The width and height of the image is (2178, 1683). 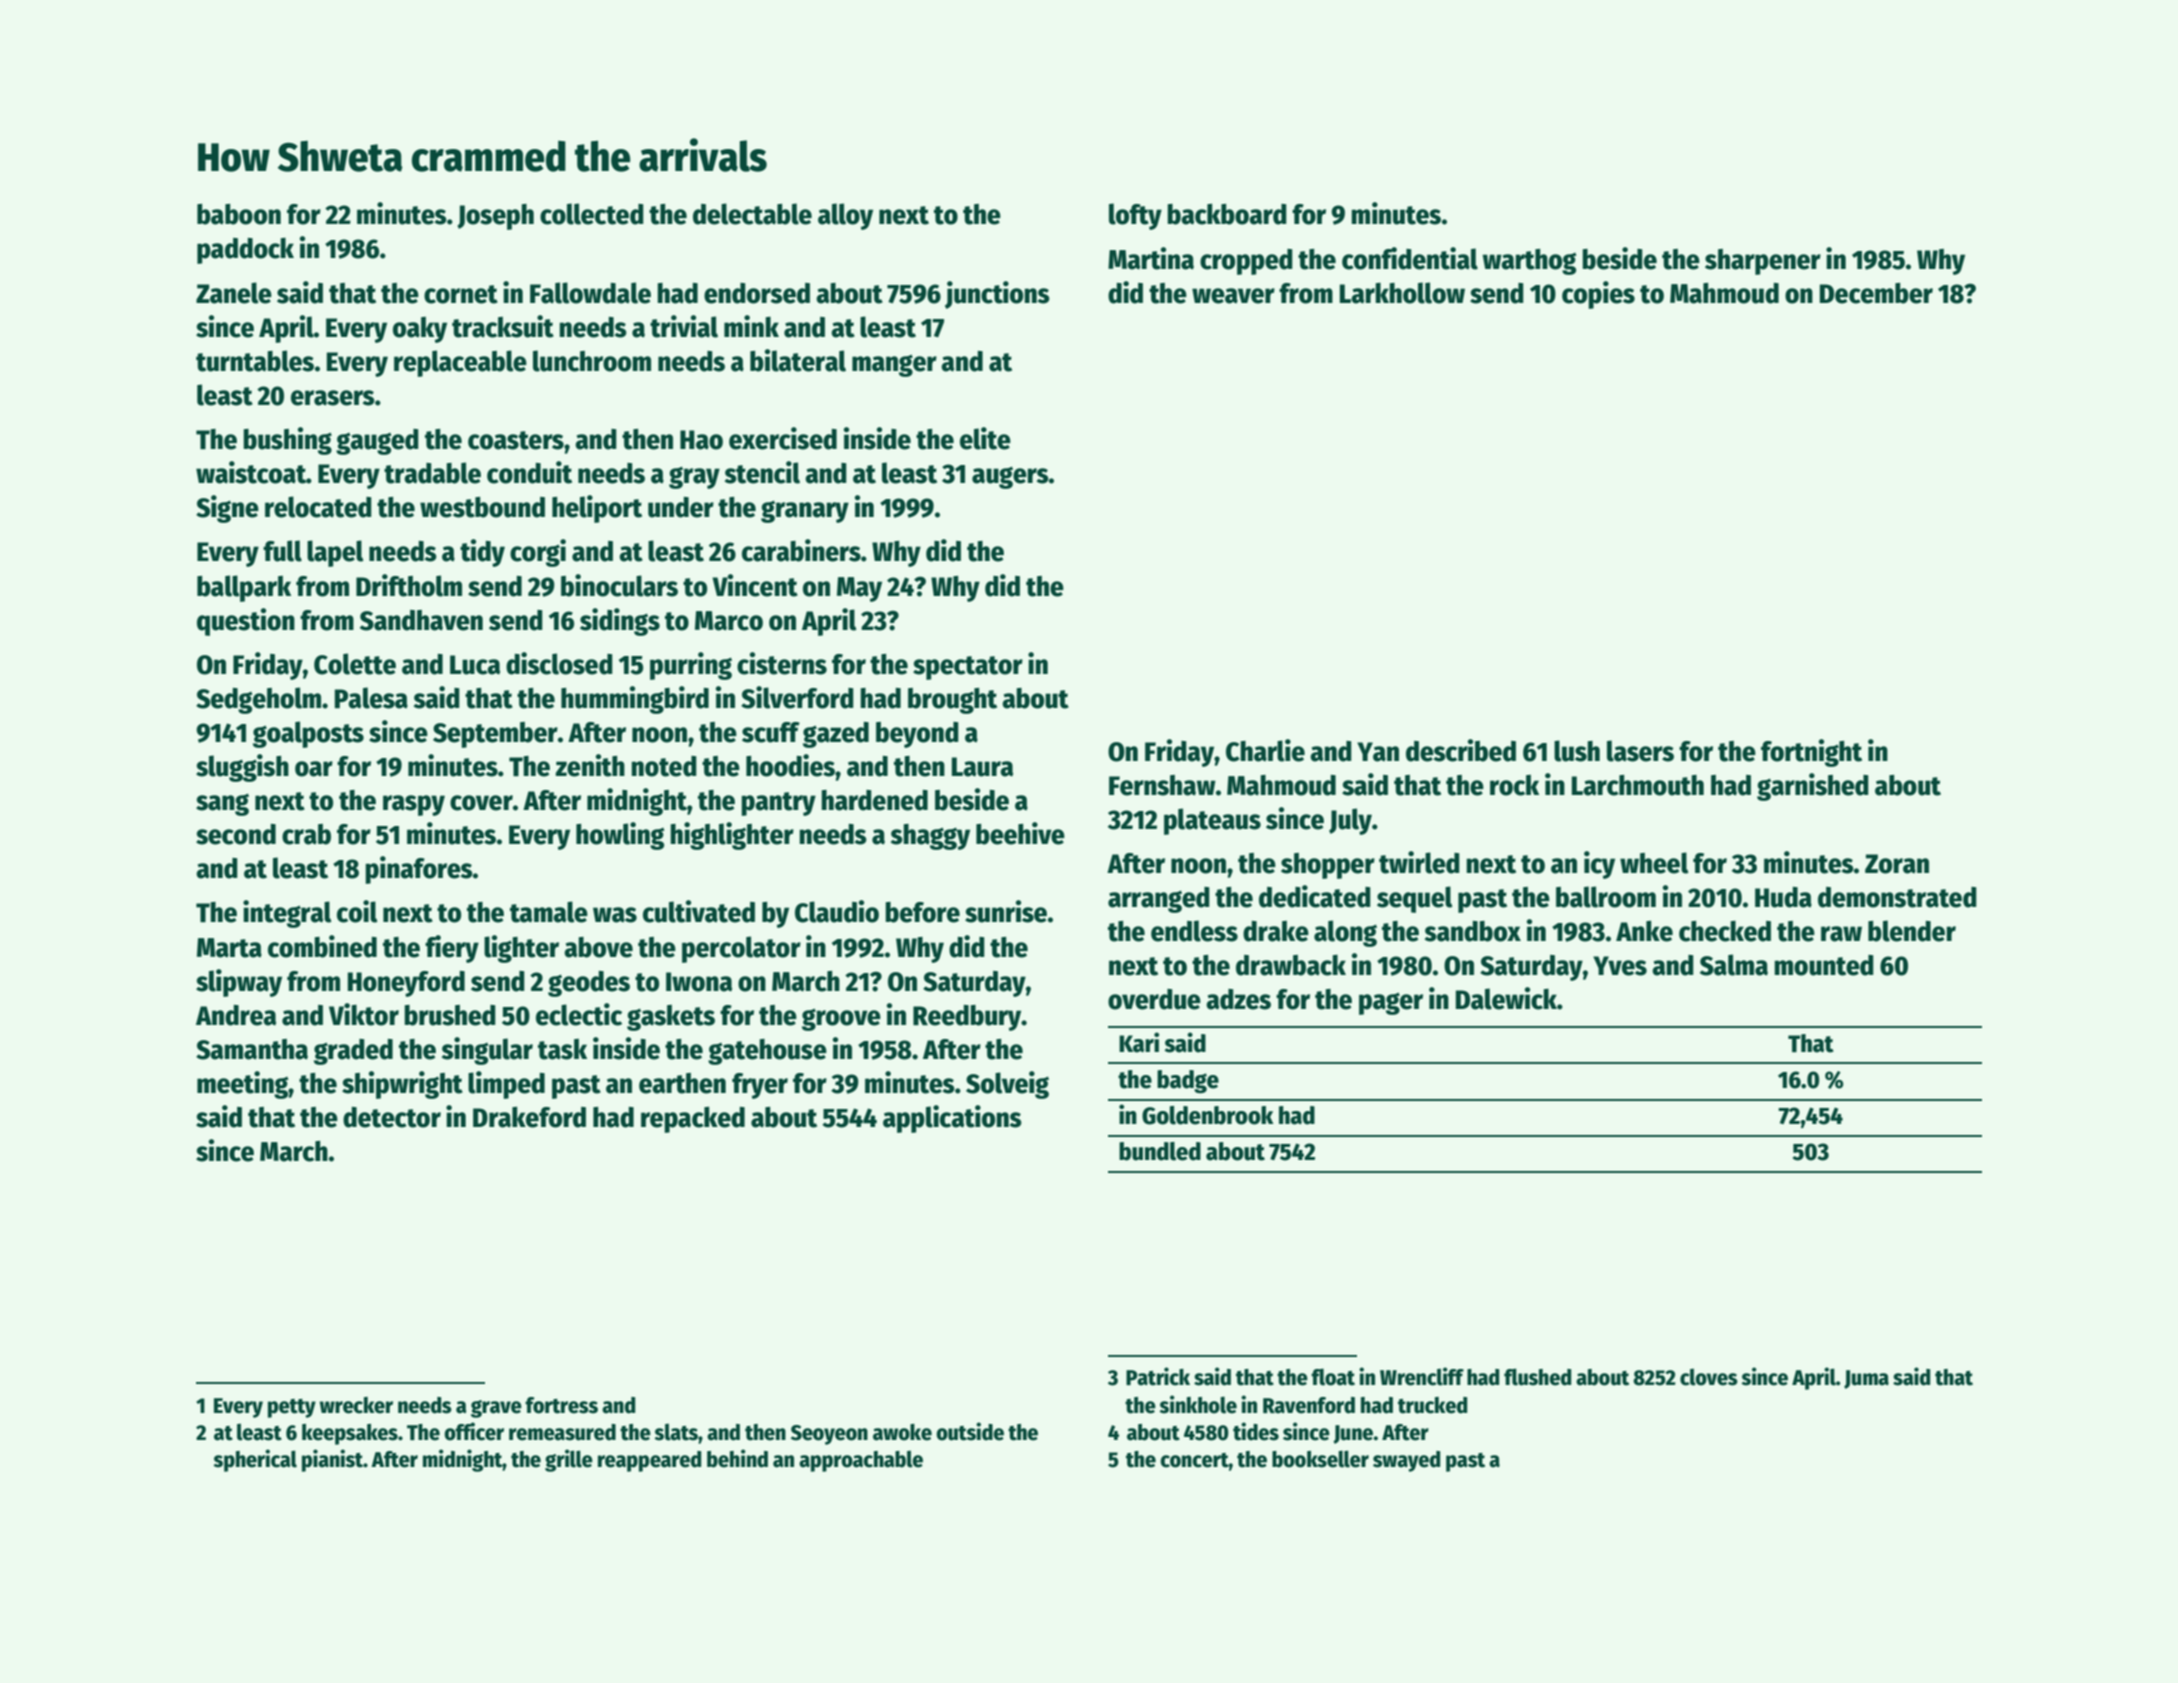 What do you see at coordinates (258, 700) in the image?
I see `Sedgeholm` at bounding box center [258, 700].
